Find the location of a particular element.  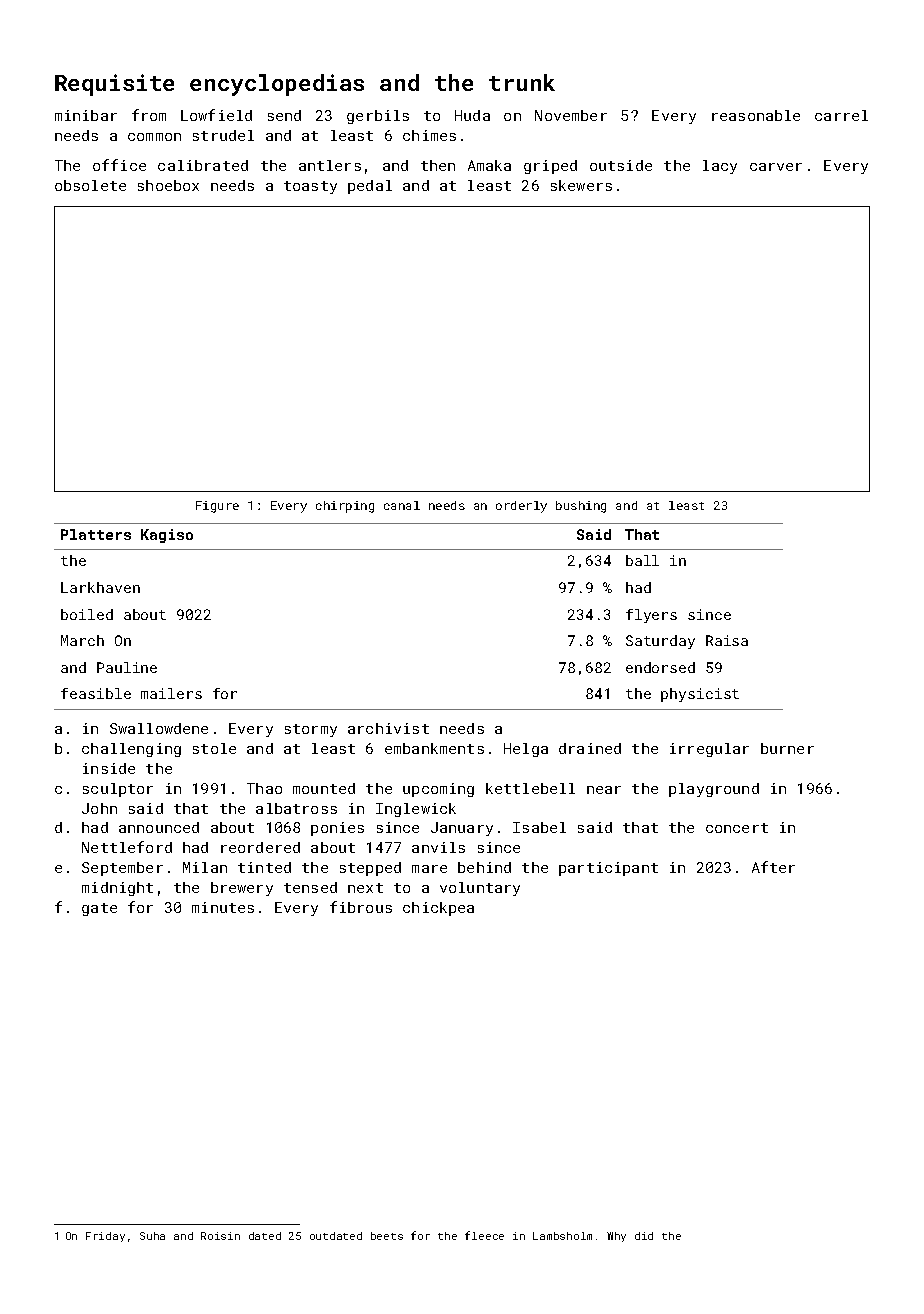

shoebox is located at coordinates (168, 185).
